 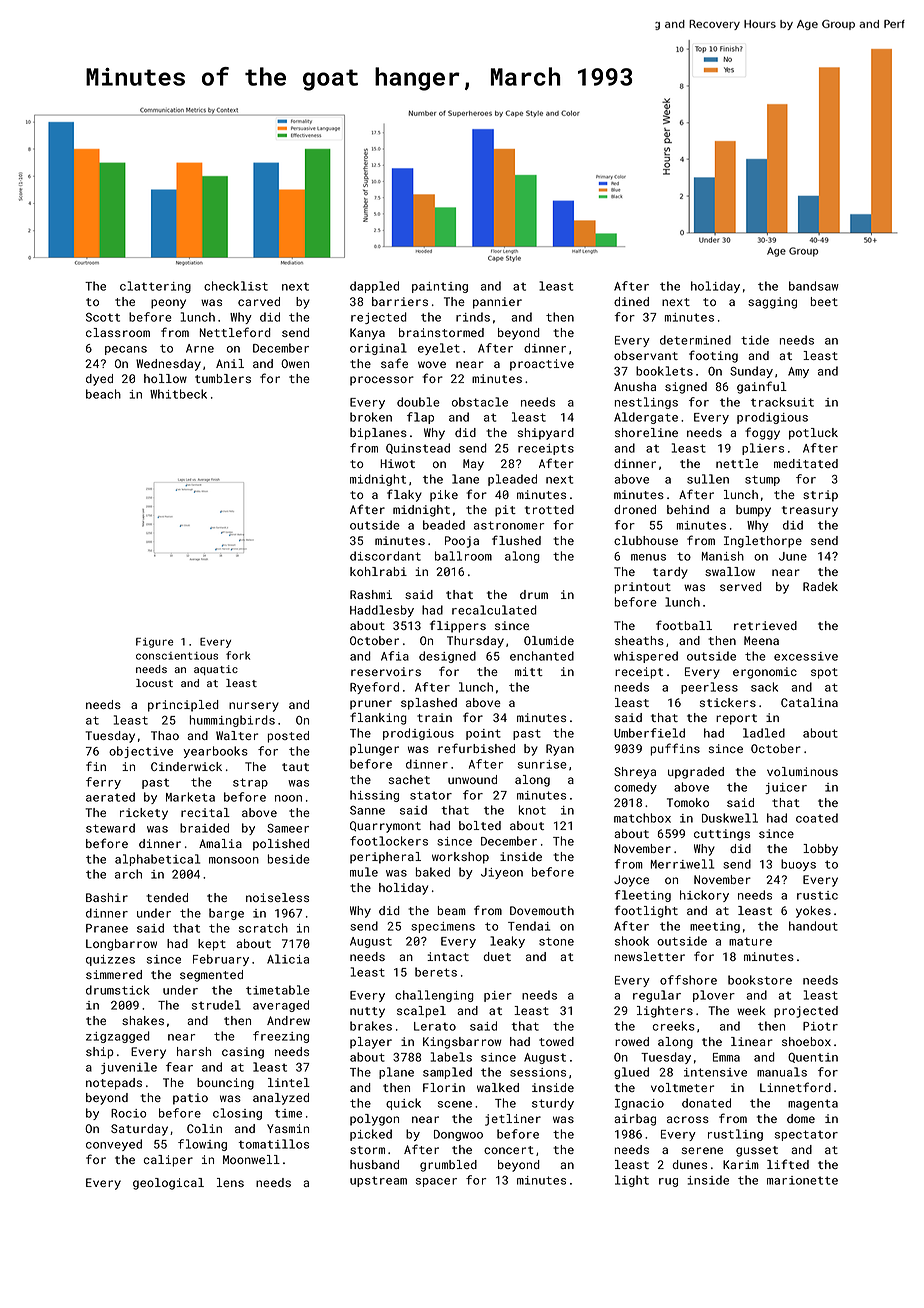 What do you see at coordinates (668, 1182) in the screenshot?
I see `rug` at bounding box center [668, 1182].
